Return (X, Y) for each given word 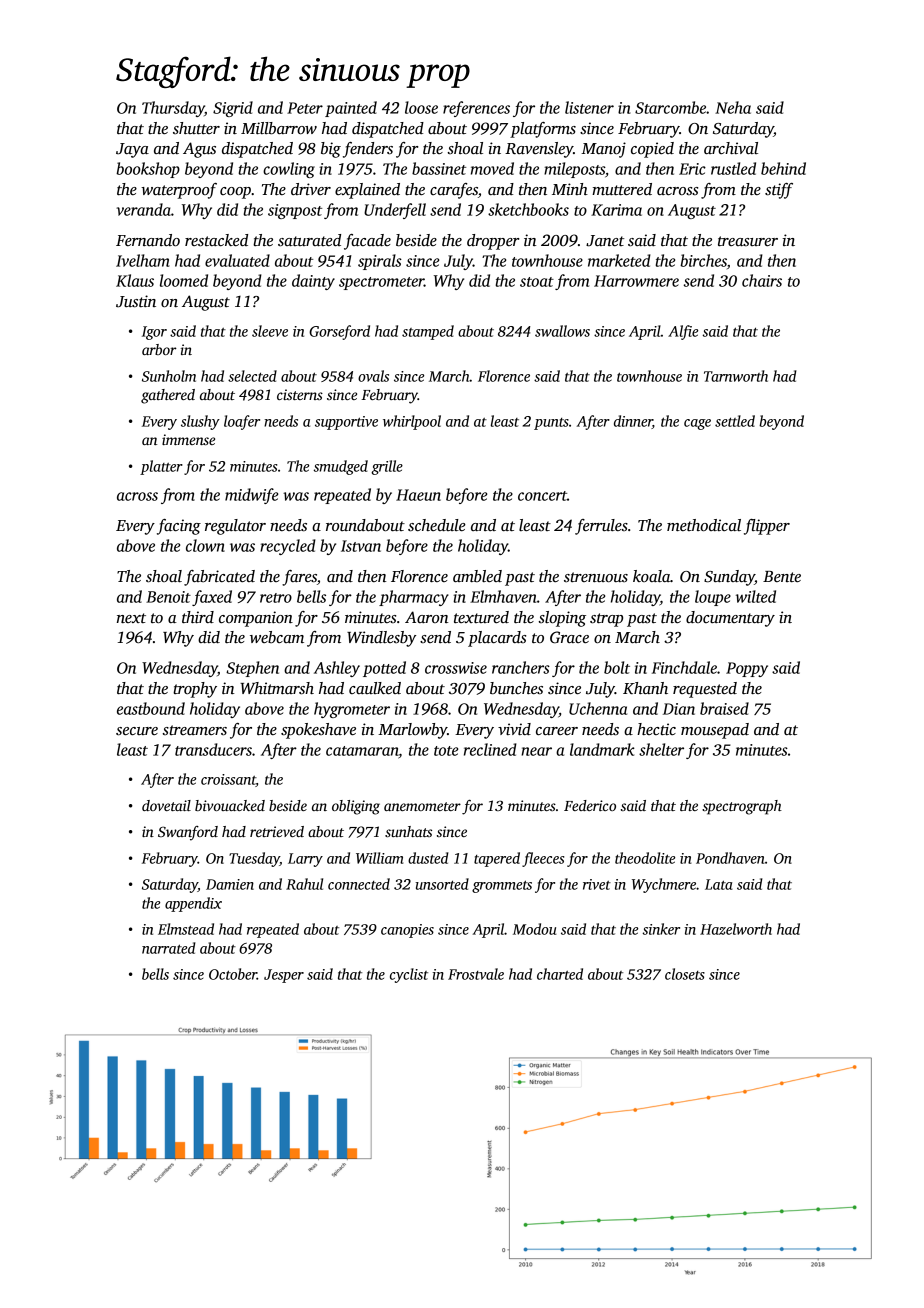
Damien (230, 884)
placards (497, 639)
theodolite (645, 858)
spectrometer (381, 283)
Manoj (603, 150)
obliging (356, 807)
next (131, 618)
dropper (493, 242)
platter (161, 467)
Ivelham (143, 260)
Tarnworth (736, 376)
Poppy (747, 669)
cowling (289, 170)
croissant (228, 780)
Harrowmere (636, 281)
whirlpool (412, 422)
